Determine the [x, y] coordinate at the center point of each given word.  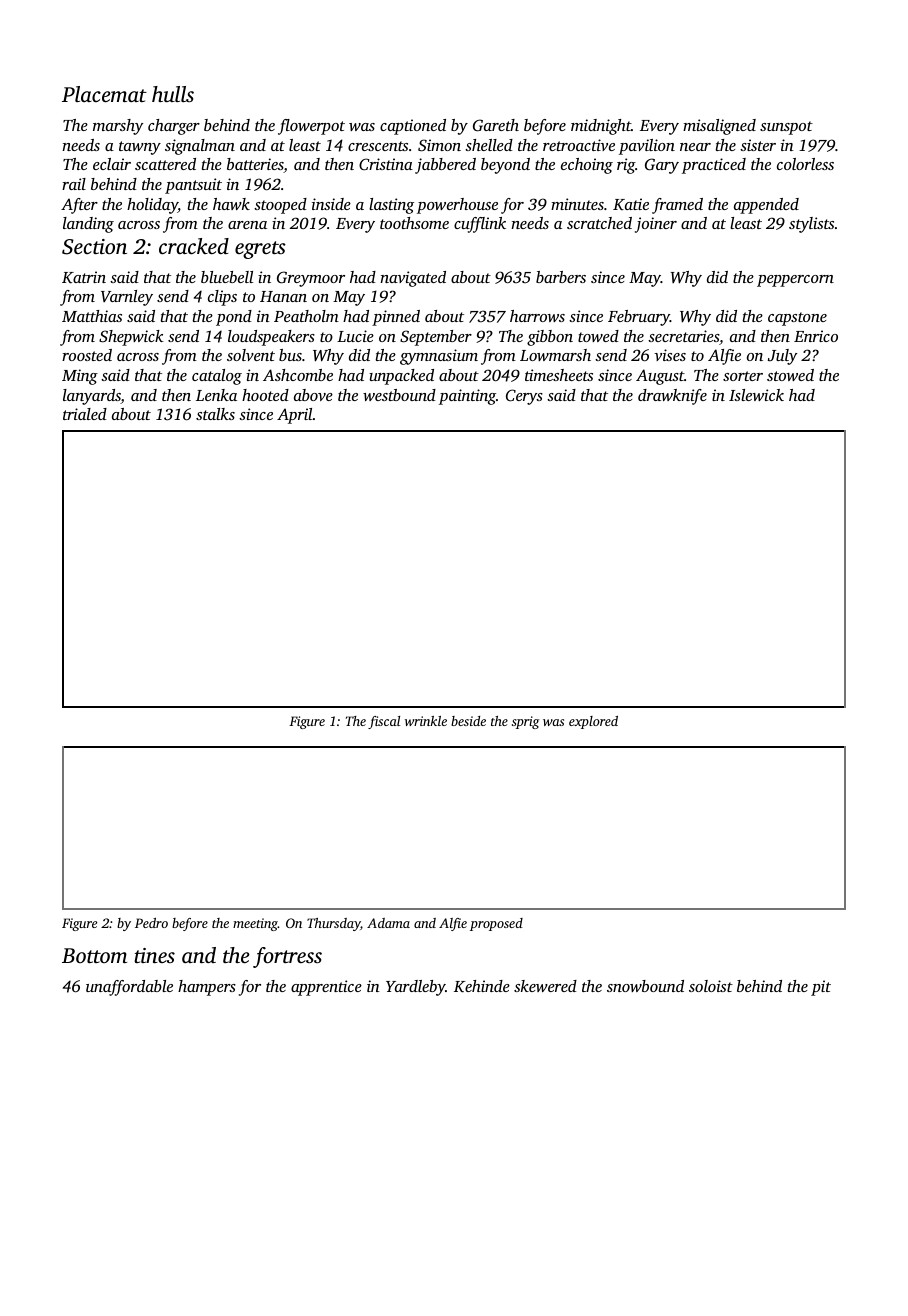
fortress [287, 957]
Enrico [816, 336]
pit [821, 988]
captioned [413, 127]
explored [593, 722]
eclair [112, 164]
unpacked [401, 377]
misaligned [719, 127]
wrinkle [426, 721]
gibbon [550, 338]
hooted [265, 395]
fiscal [384, 722]
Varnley [127, 298]
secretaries [683, 336]
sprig [525, 722]
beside [468, 721]
